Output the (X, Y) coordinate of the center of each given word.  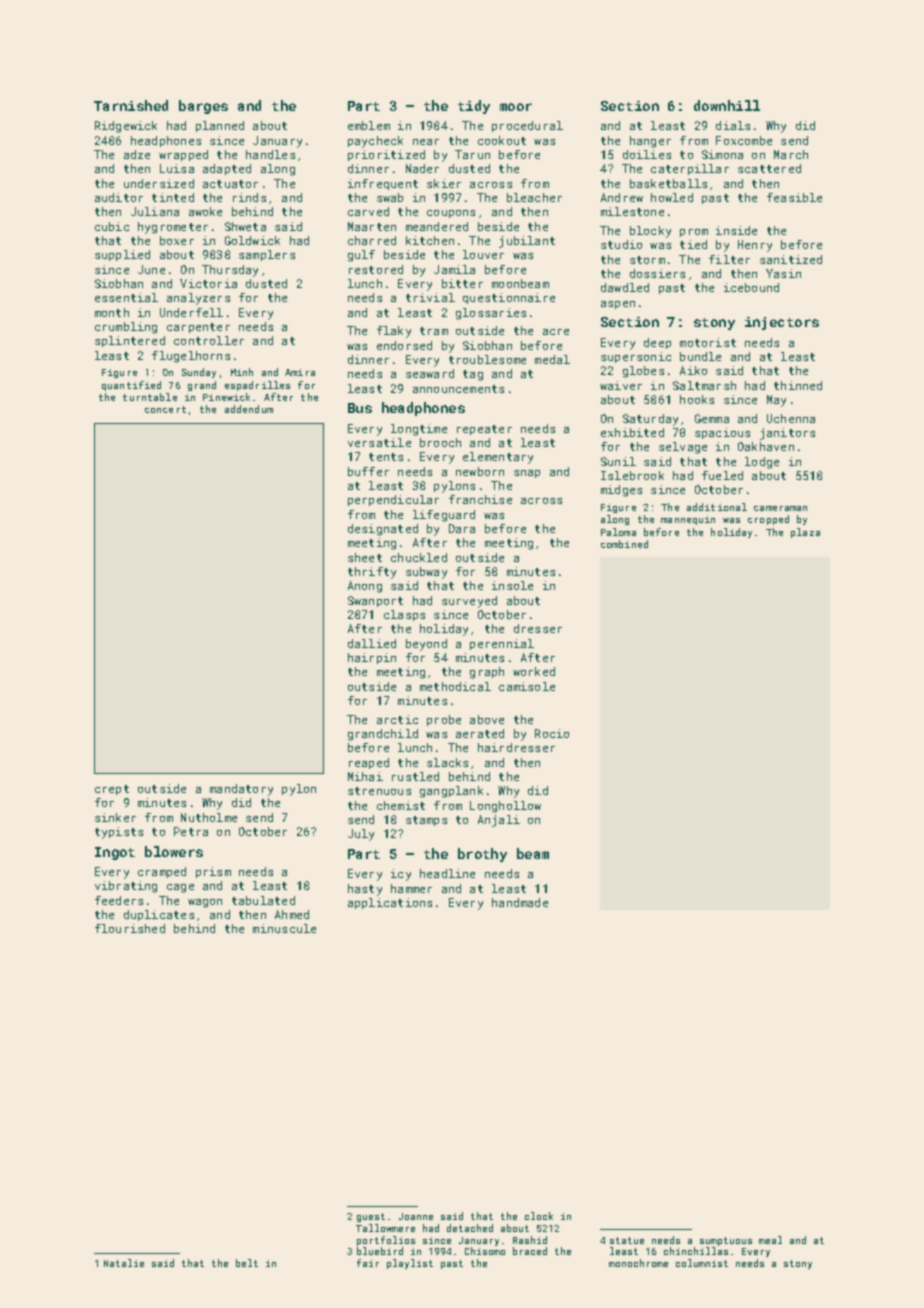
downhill (727, 105)
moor (516, 107)
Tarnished (131, 105)
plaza (805, 533)
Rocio (552, 733)
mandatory (241, 790)
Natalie (124, 1263)
